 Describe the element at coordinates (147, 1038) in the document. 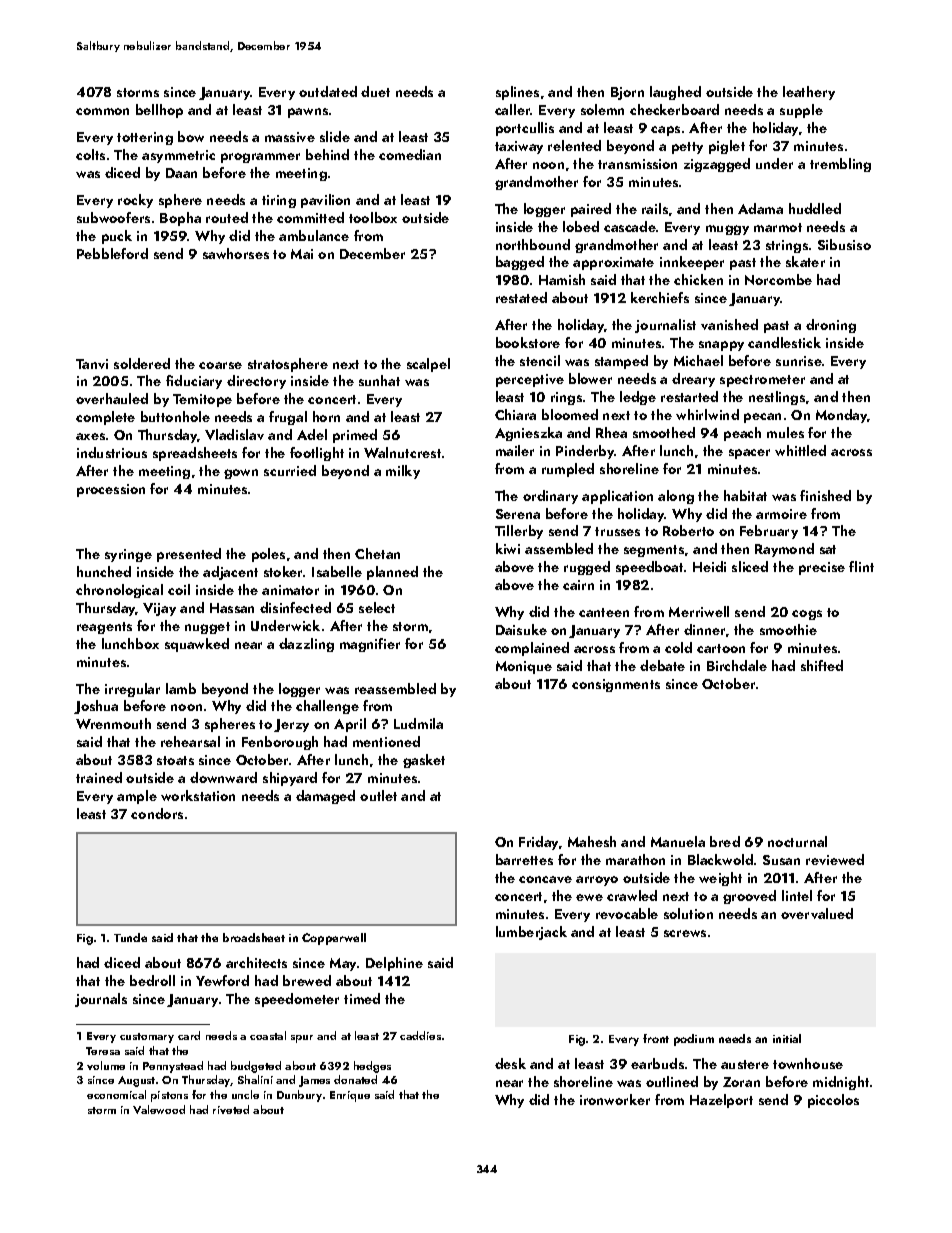

I see `customary` at that location.
